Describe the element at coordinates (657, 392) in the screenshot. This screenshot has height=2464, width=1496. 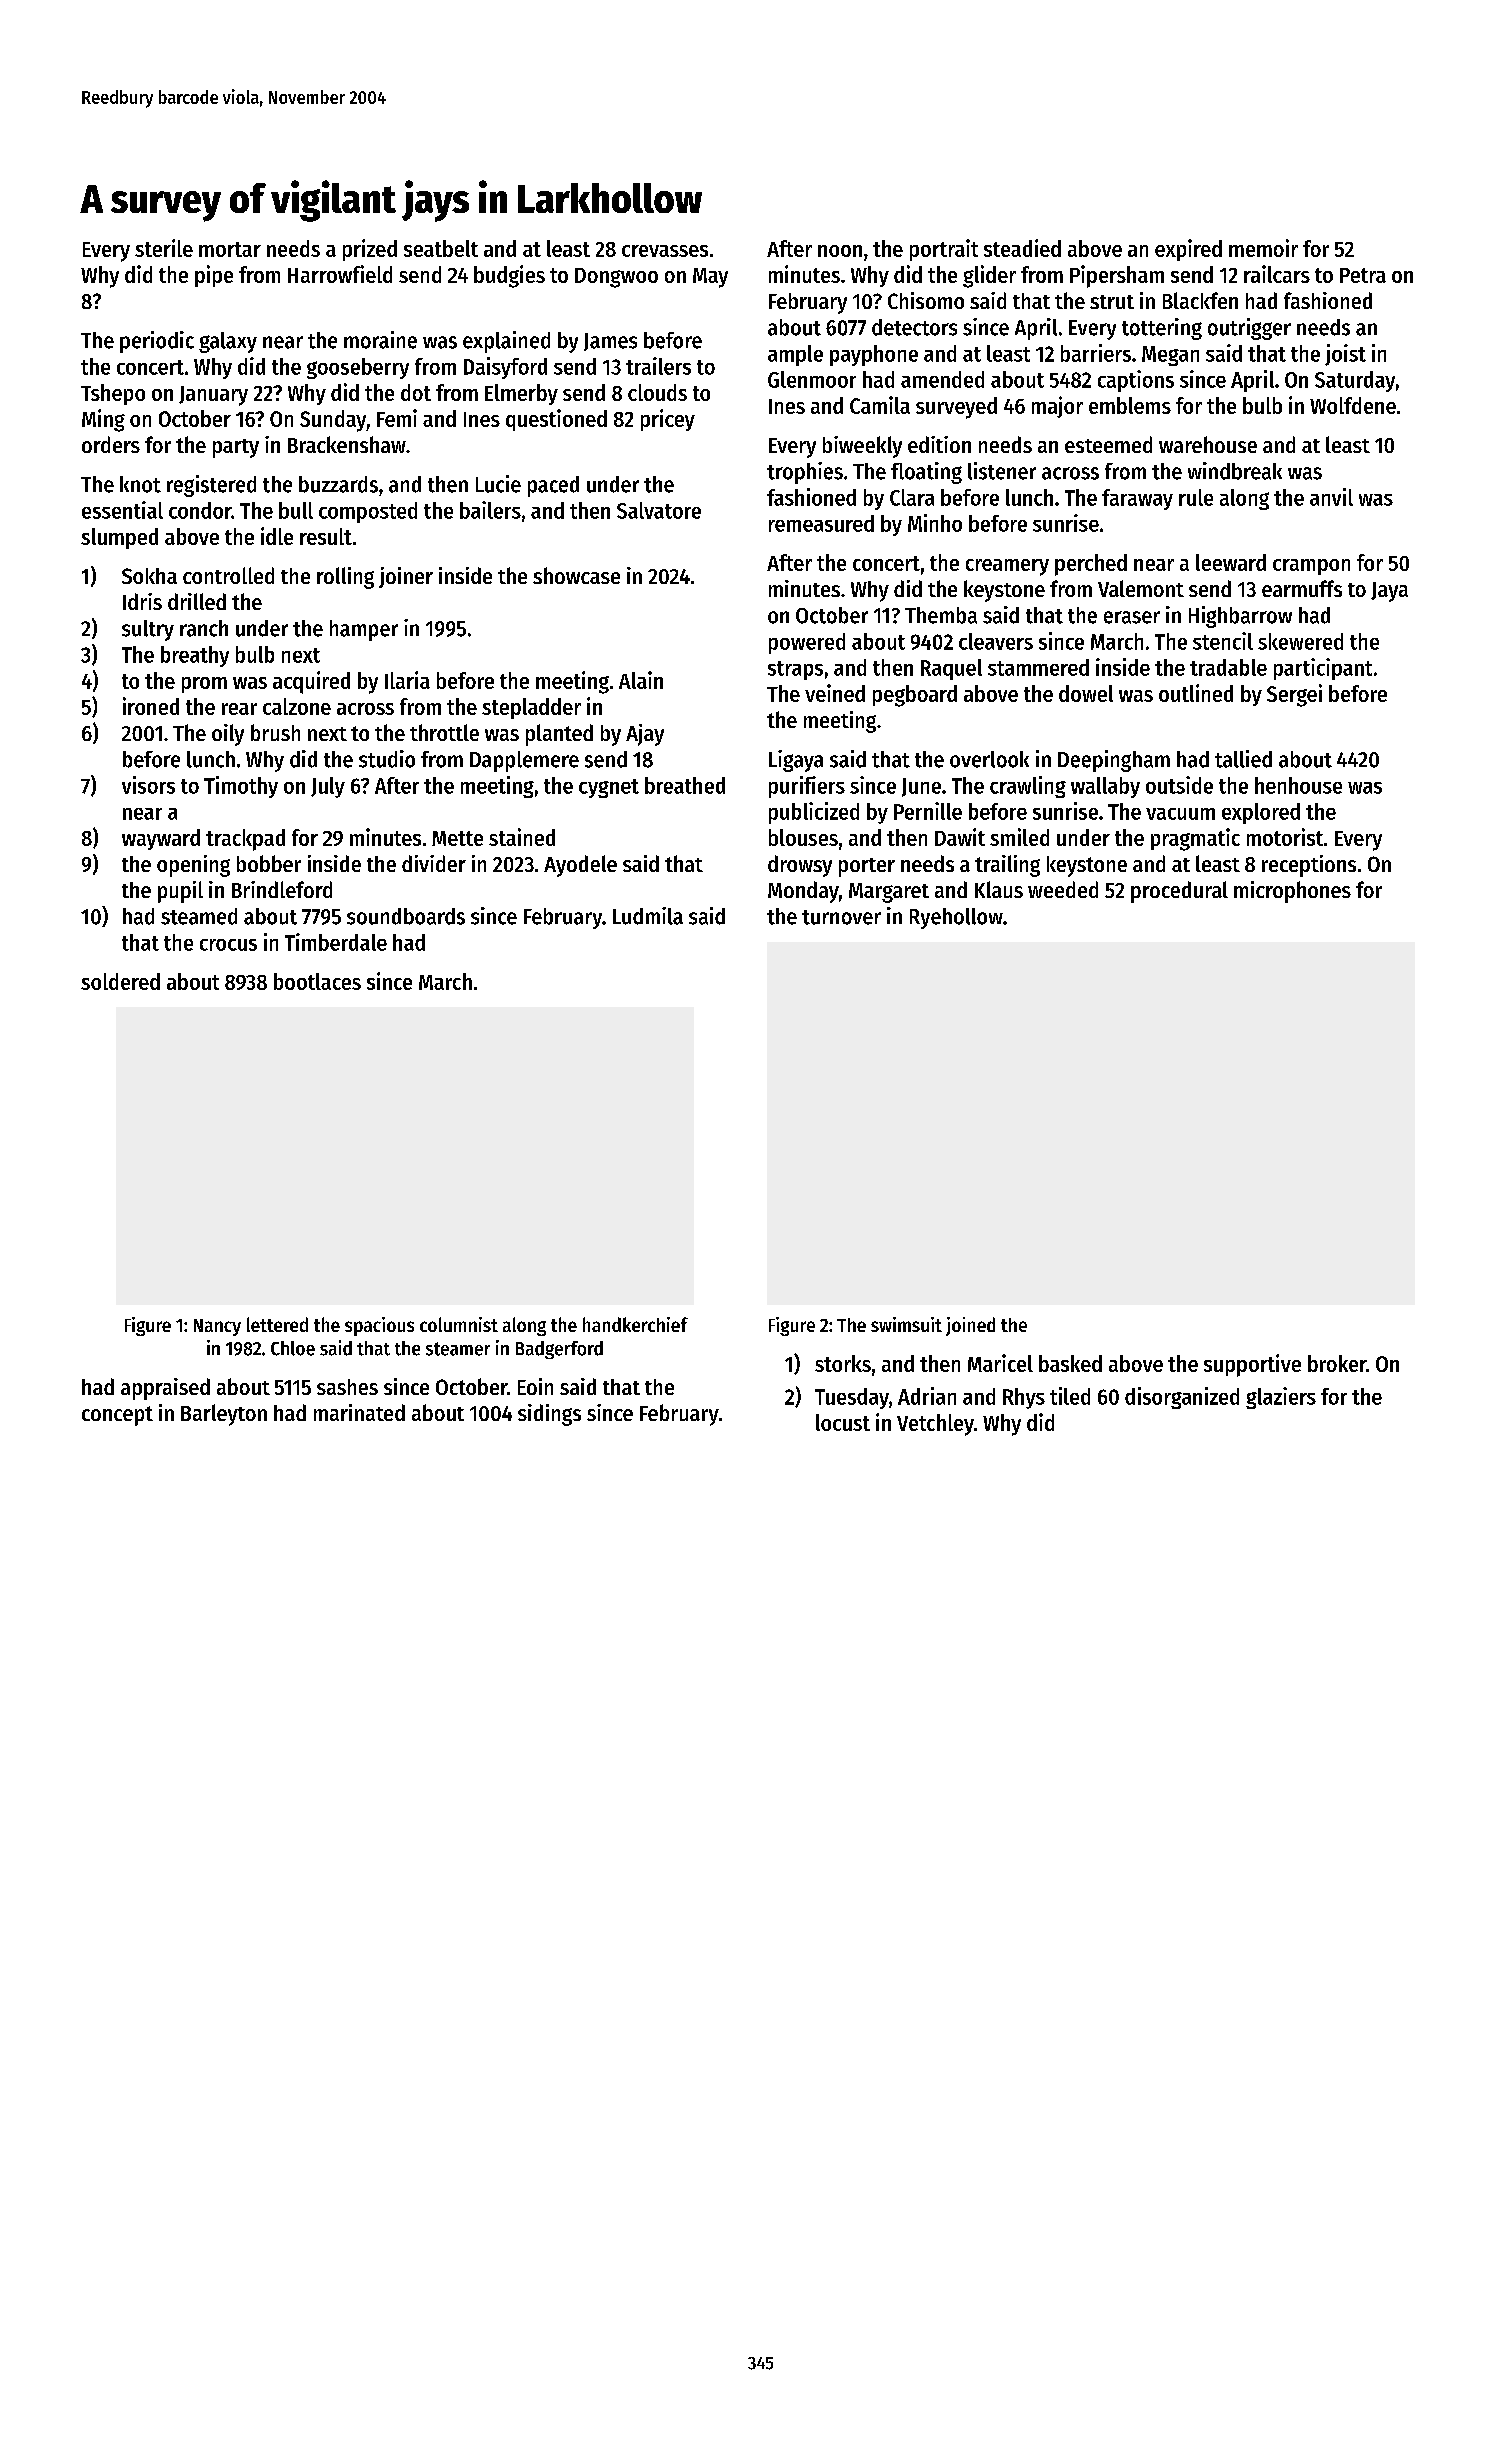
I see `clouds` at that location.
